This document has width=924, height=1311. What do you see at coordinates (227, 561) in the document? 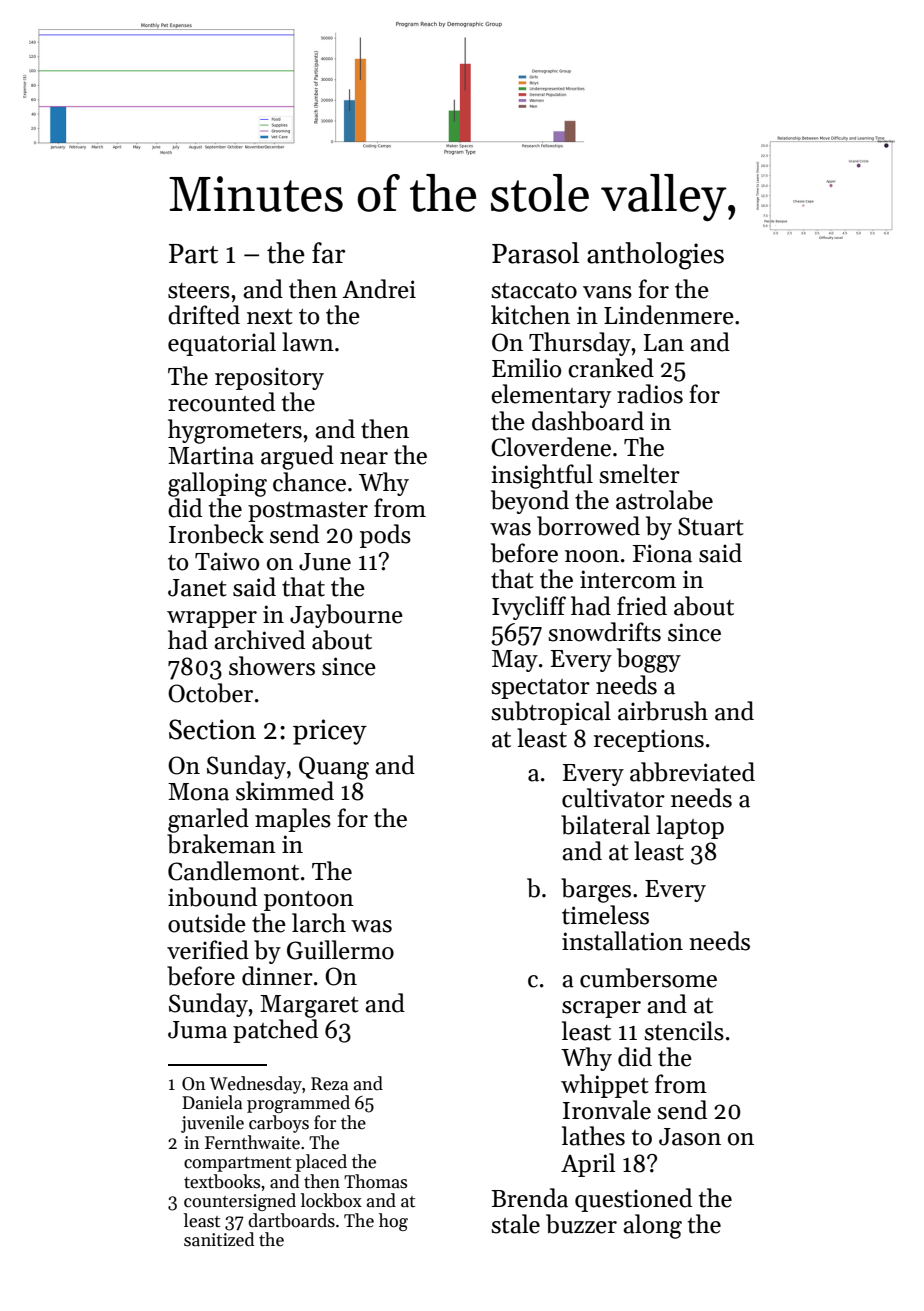
I see `Taiwo` at bounding box center [227, 561].
